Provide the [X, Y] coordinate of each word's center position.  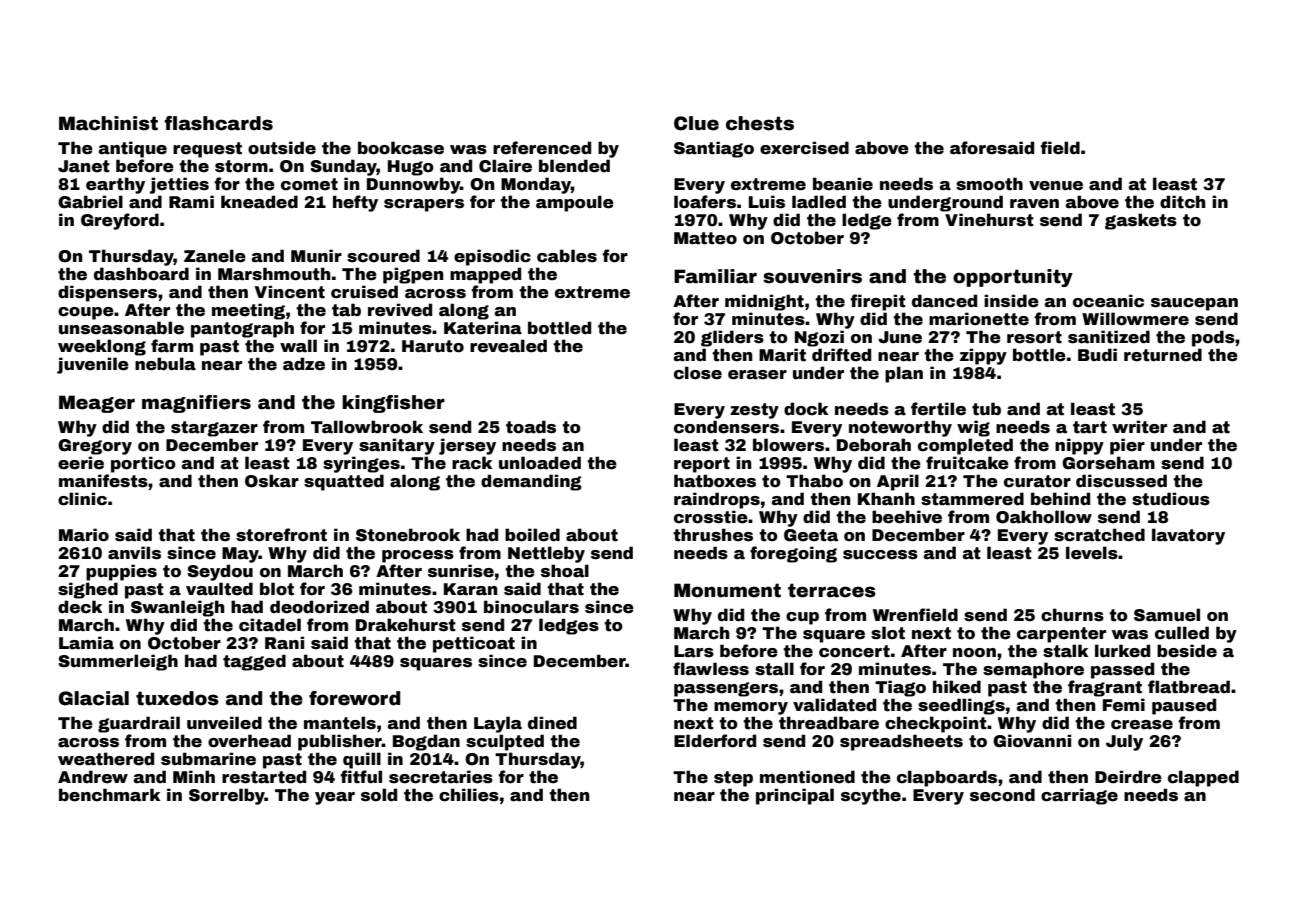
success [880, 555]
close [698, 373]
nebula [165, 364]
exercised [804, 148]
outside [282, 148]
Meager [97, 404]
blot [277, 589]
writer [1139, 427]
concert [854, 651]
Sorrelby [227, 796]
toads [531, 427]
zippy [983, 356]
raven [1034, 204]
